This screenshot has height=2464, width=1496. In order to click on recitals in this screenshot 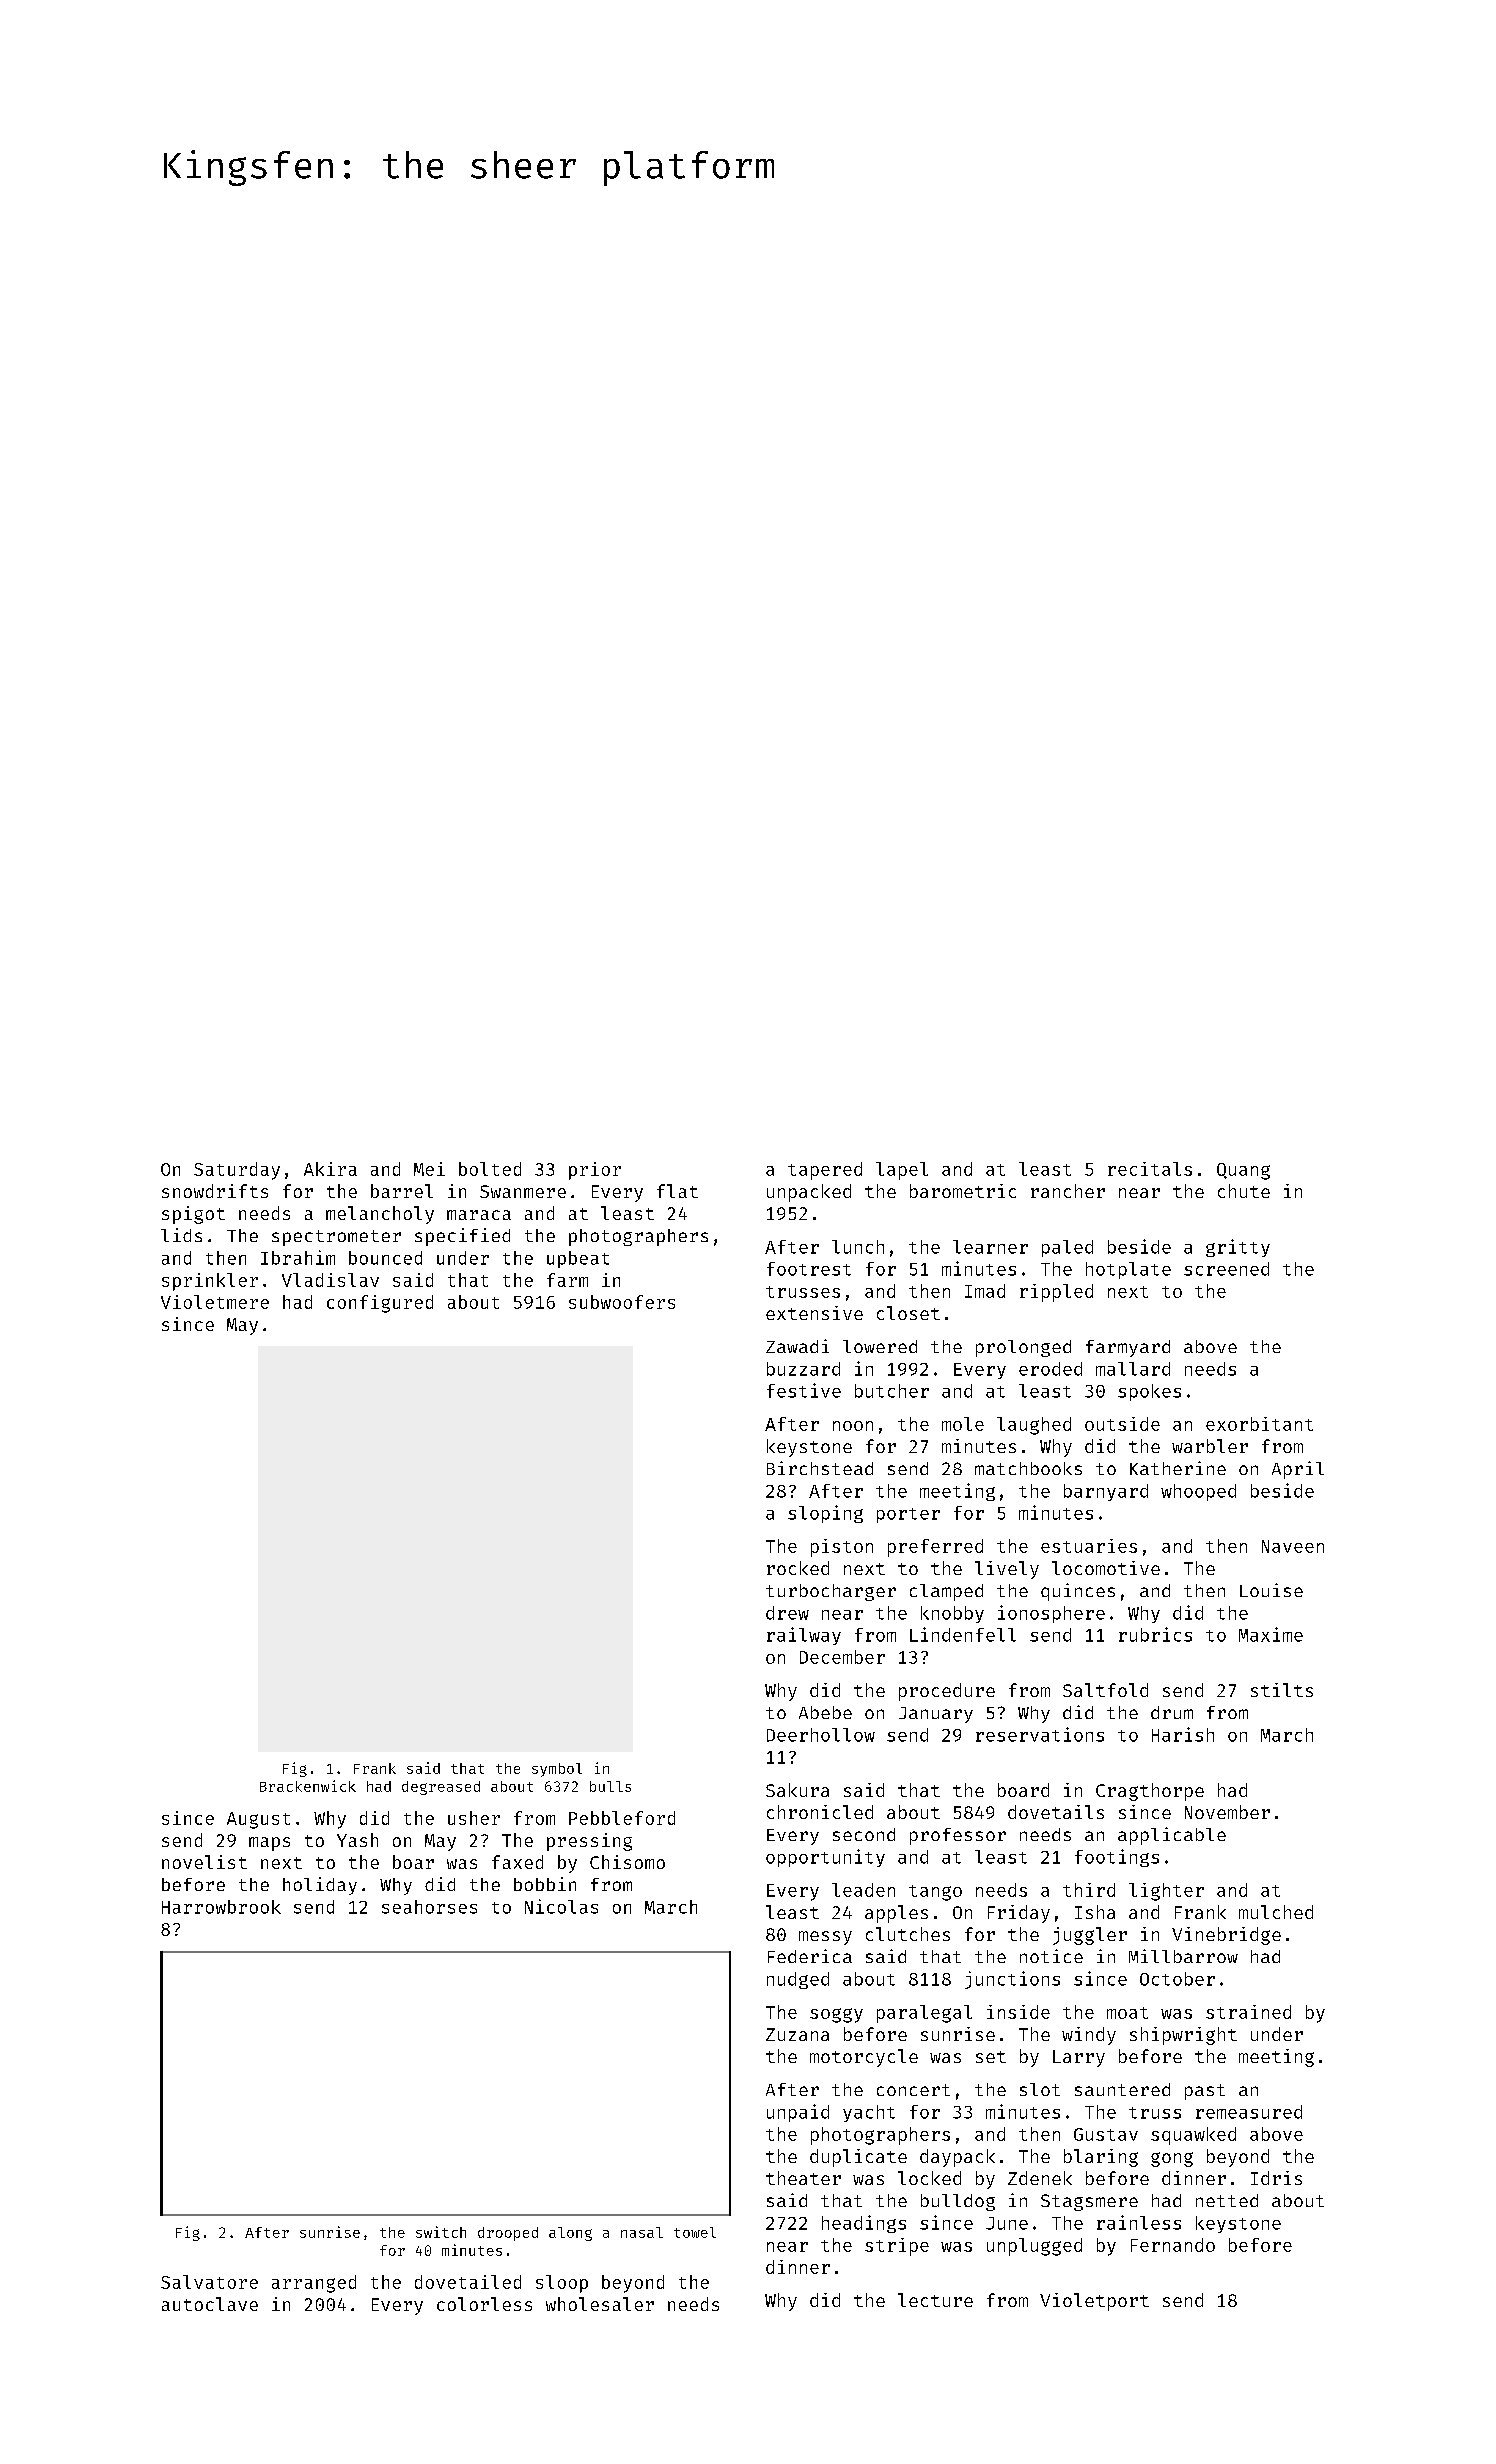, I will do `click(1150, 1169)`.
